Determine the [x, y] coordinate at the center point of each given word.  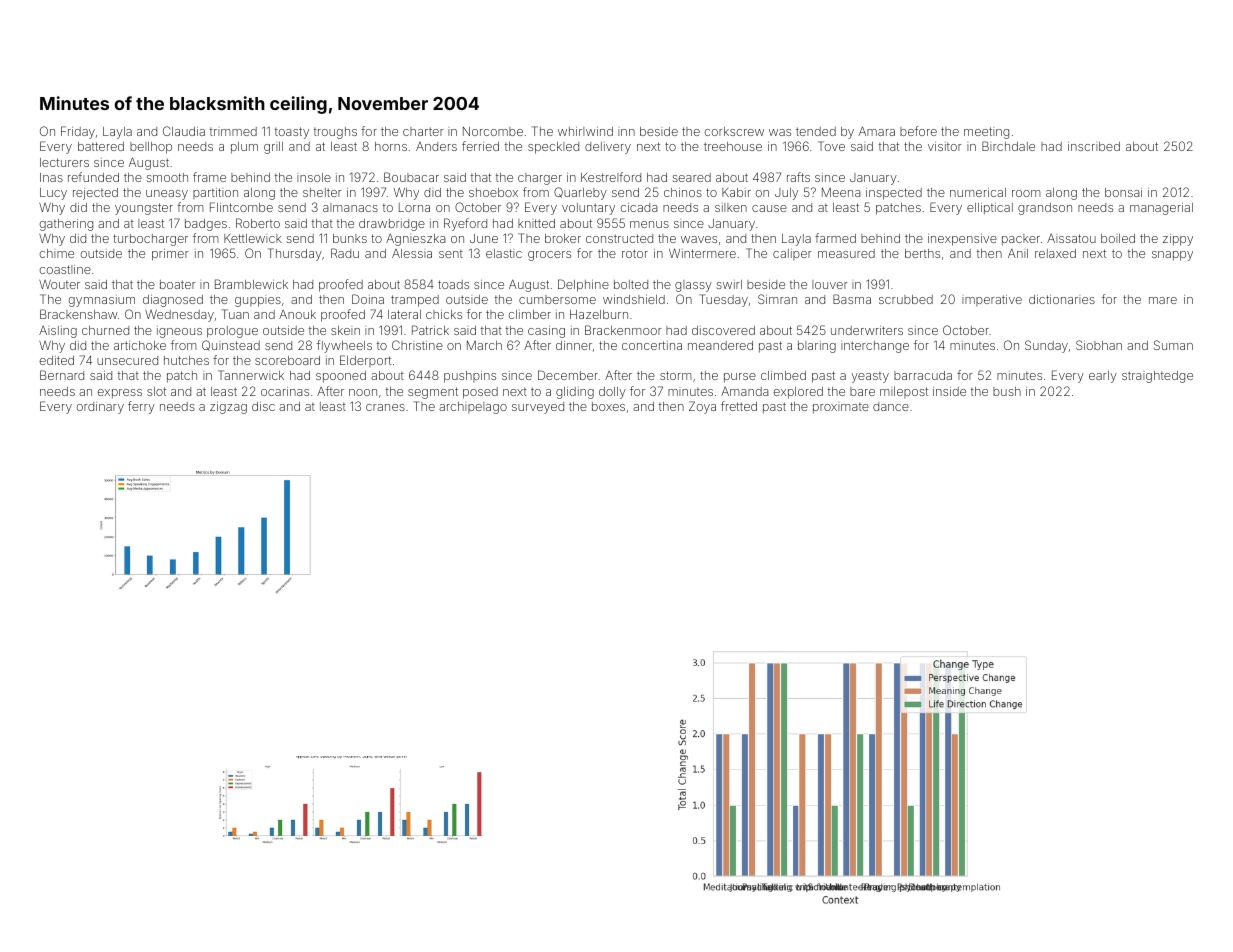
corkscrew [734, 131]
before [918, 131]
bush [1007, 391]
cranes [385, 407]
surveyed [538, 408]
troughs [335, 133]
